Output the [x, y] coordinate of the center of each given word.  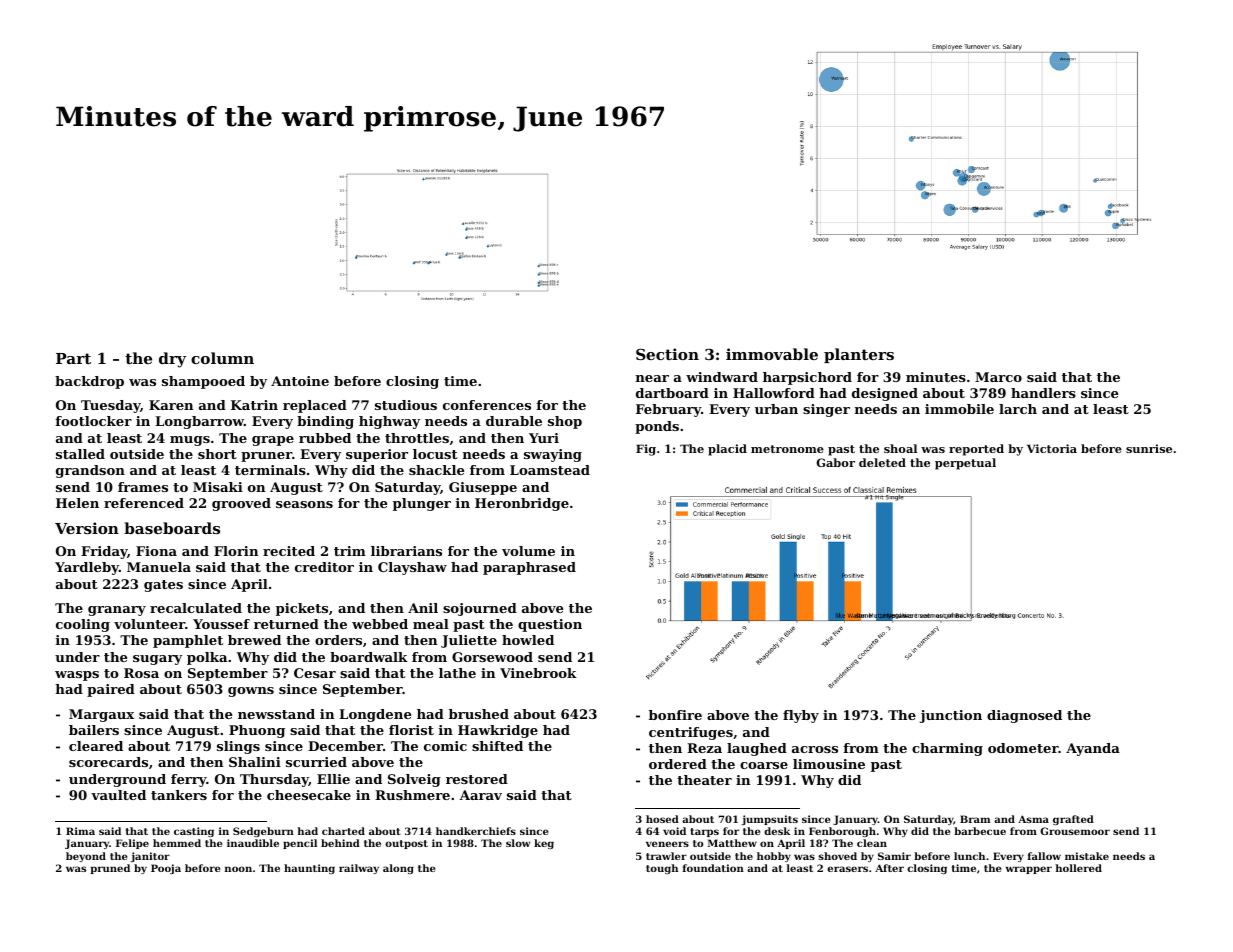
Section [667, 354]
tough [662, 869]
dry [172, 360]
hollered [1078, 868]
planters [859, 355]
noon [238, 869]
